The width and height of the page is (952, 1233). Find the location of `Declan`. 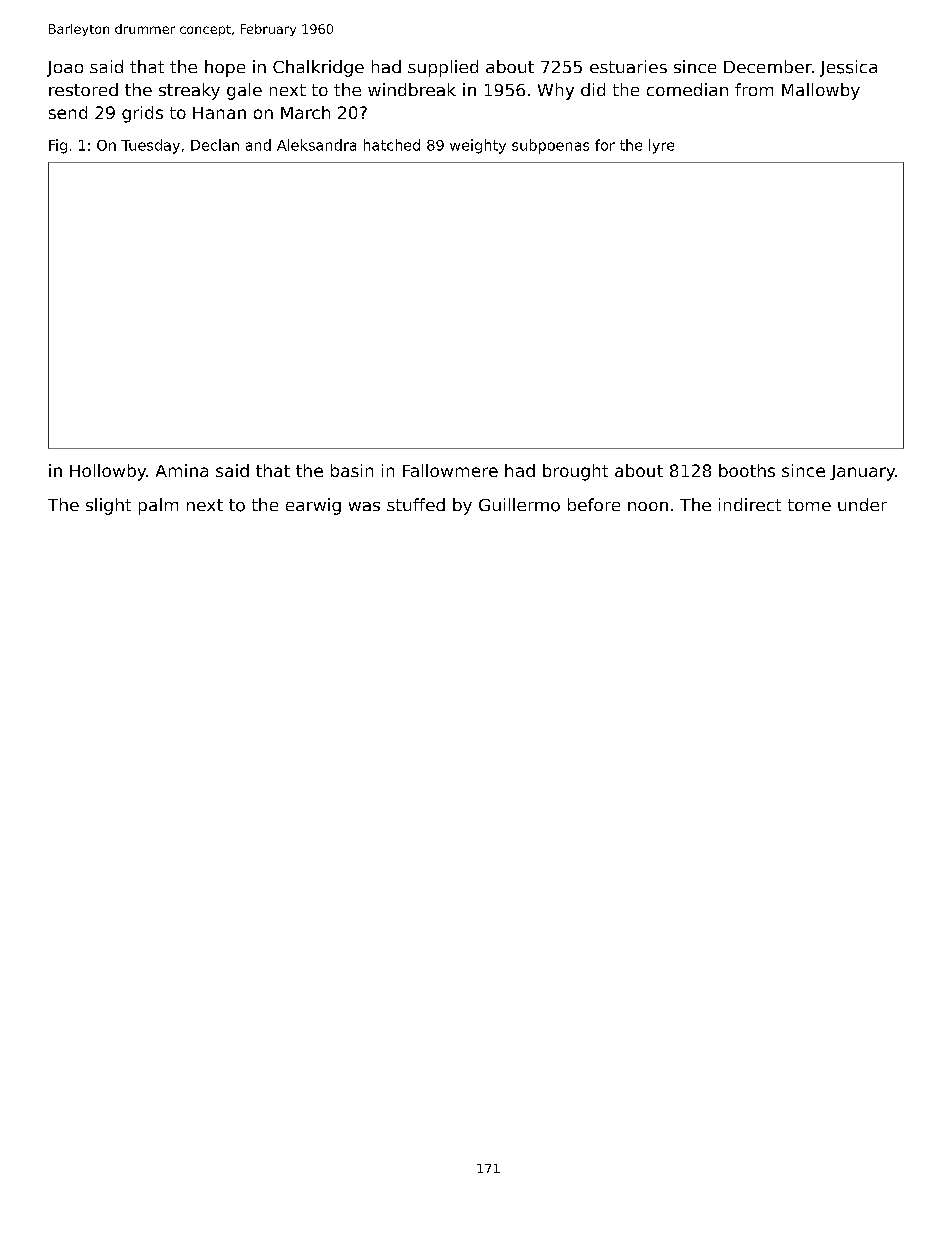

Declan is located at coordinates (215, 145).
